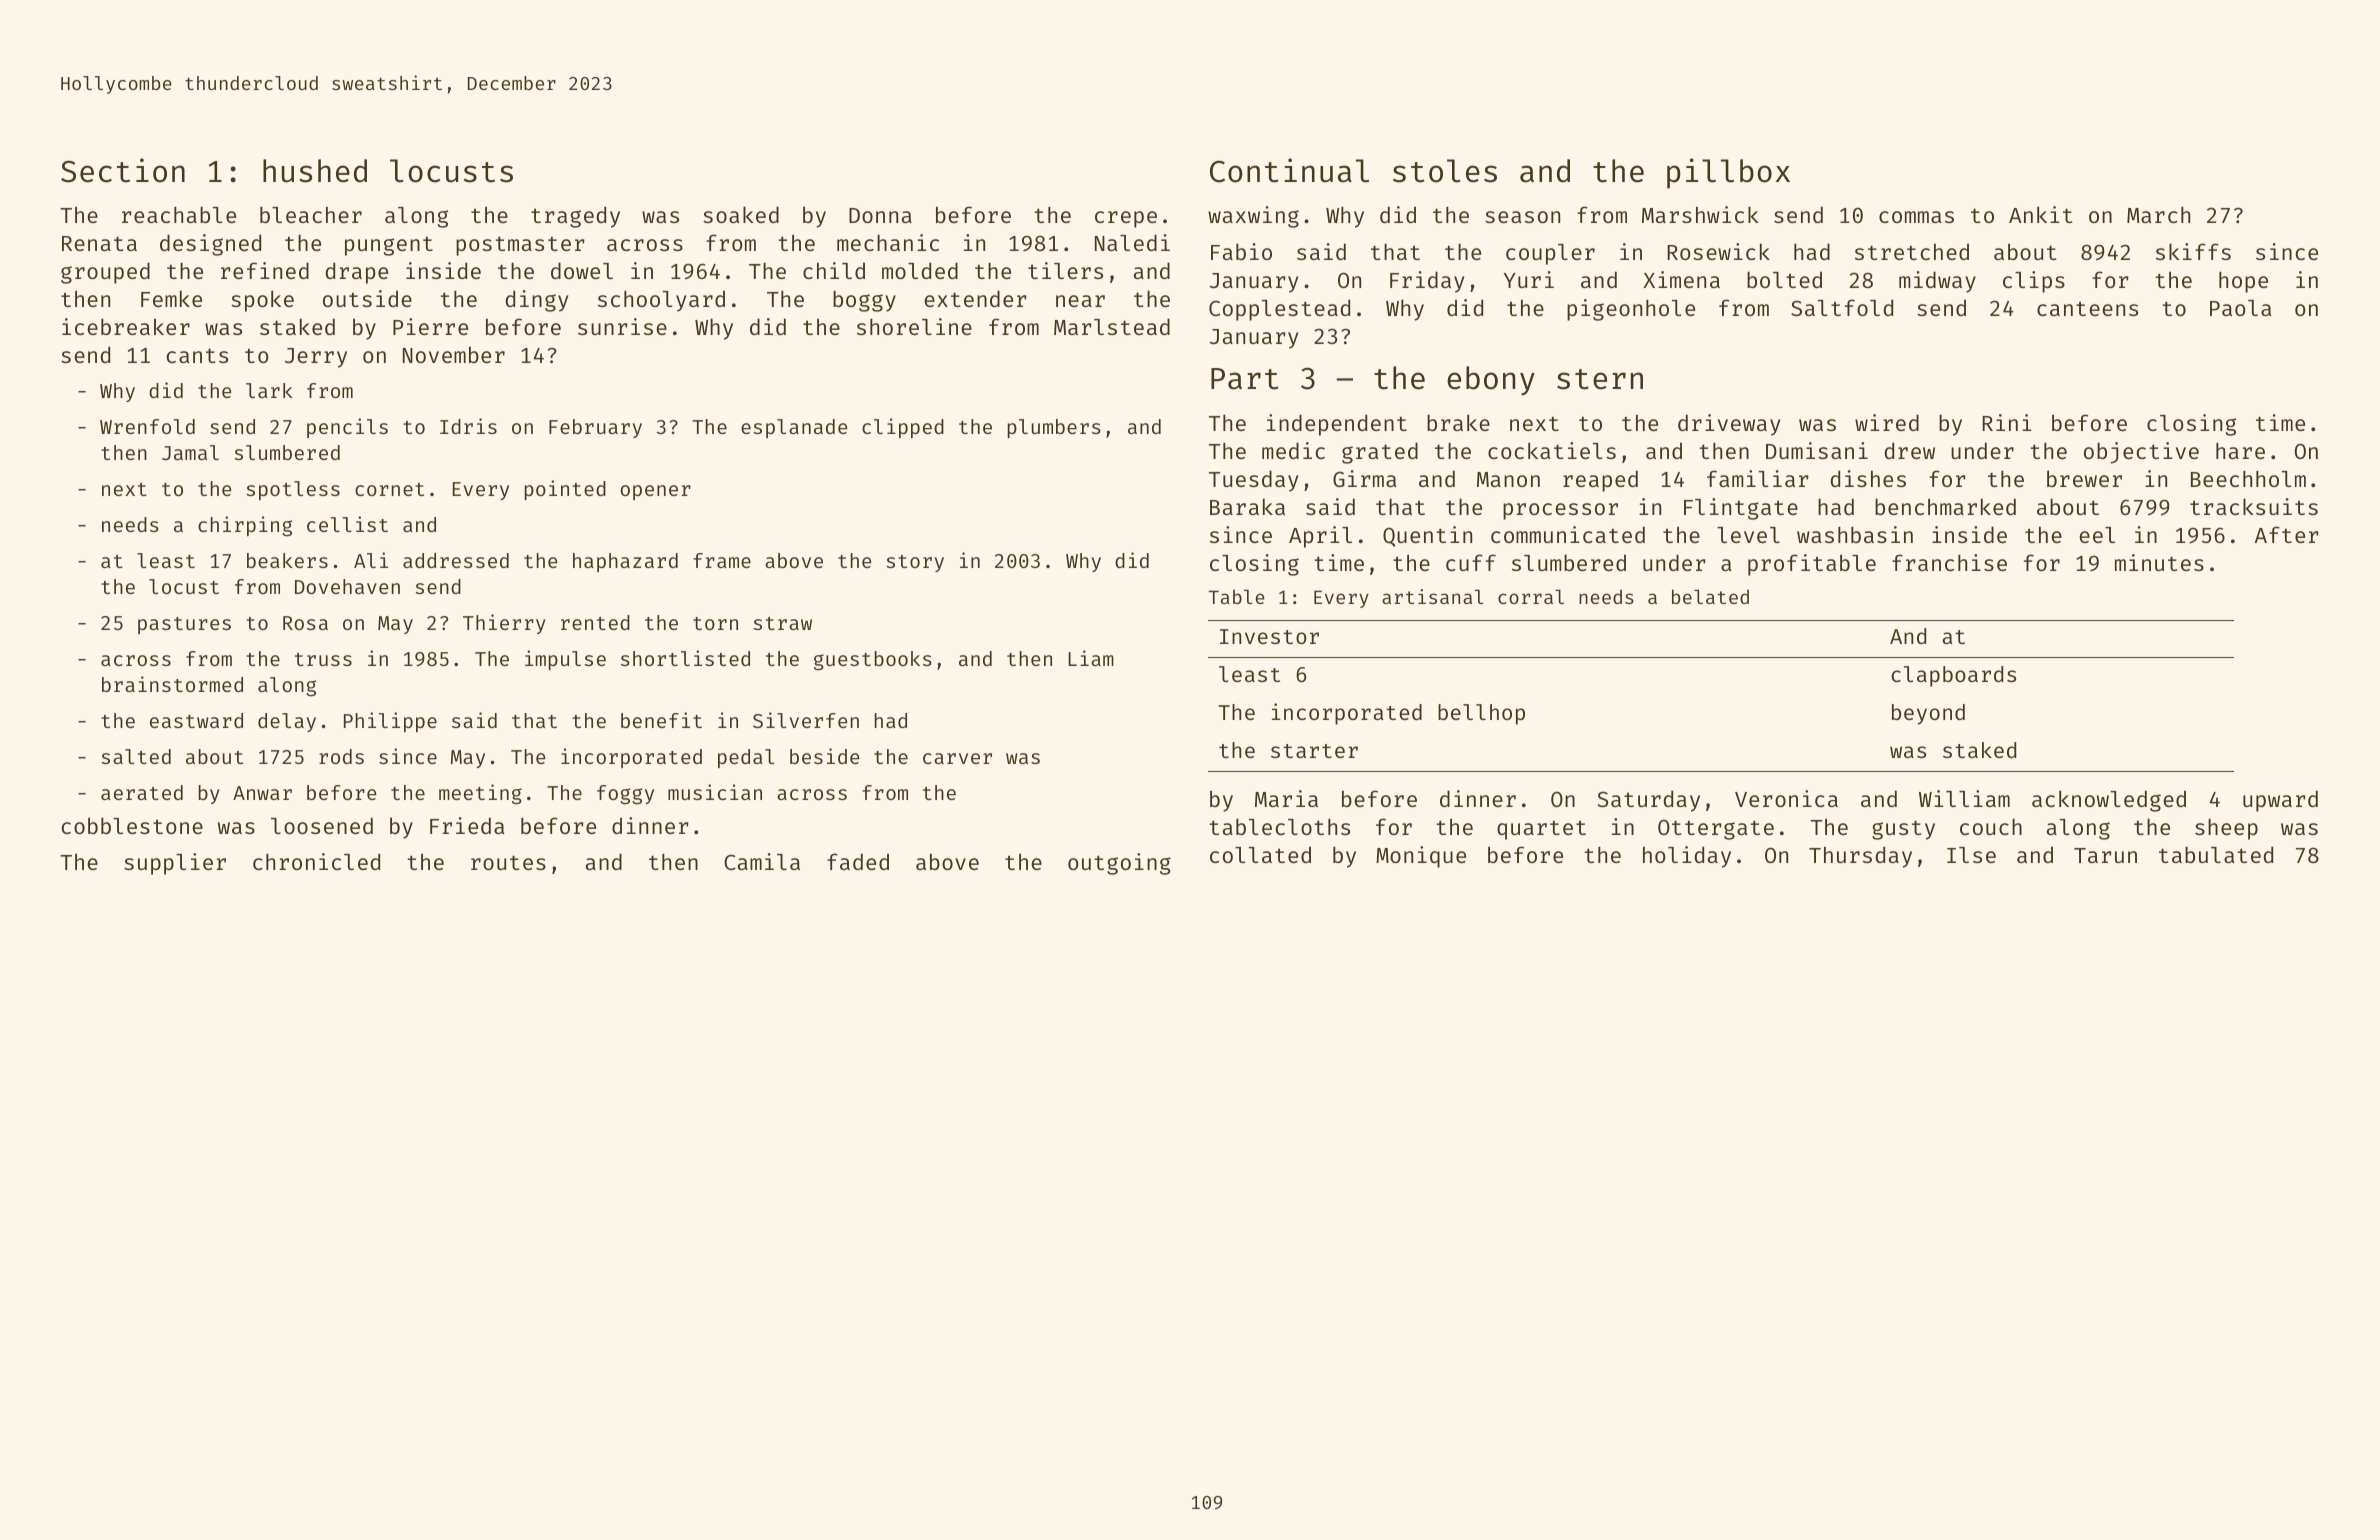  Describe the element at coordinates (172, 684) in the document. I see `brainstormed` at that location.
